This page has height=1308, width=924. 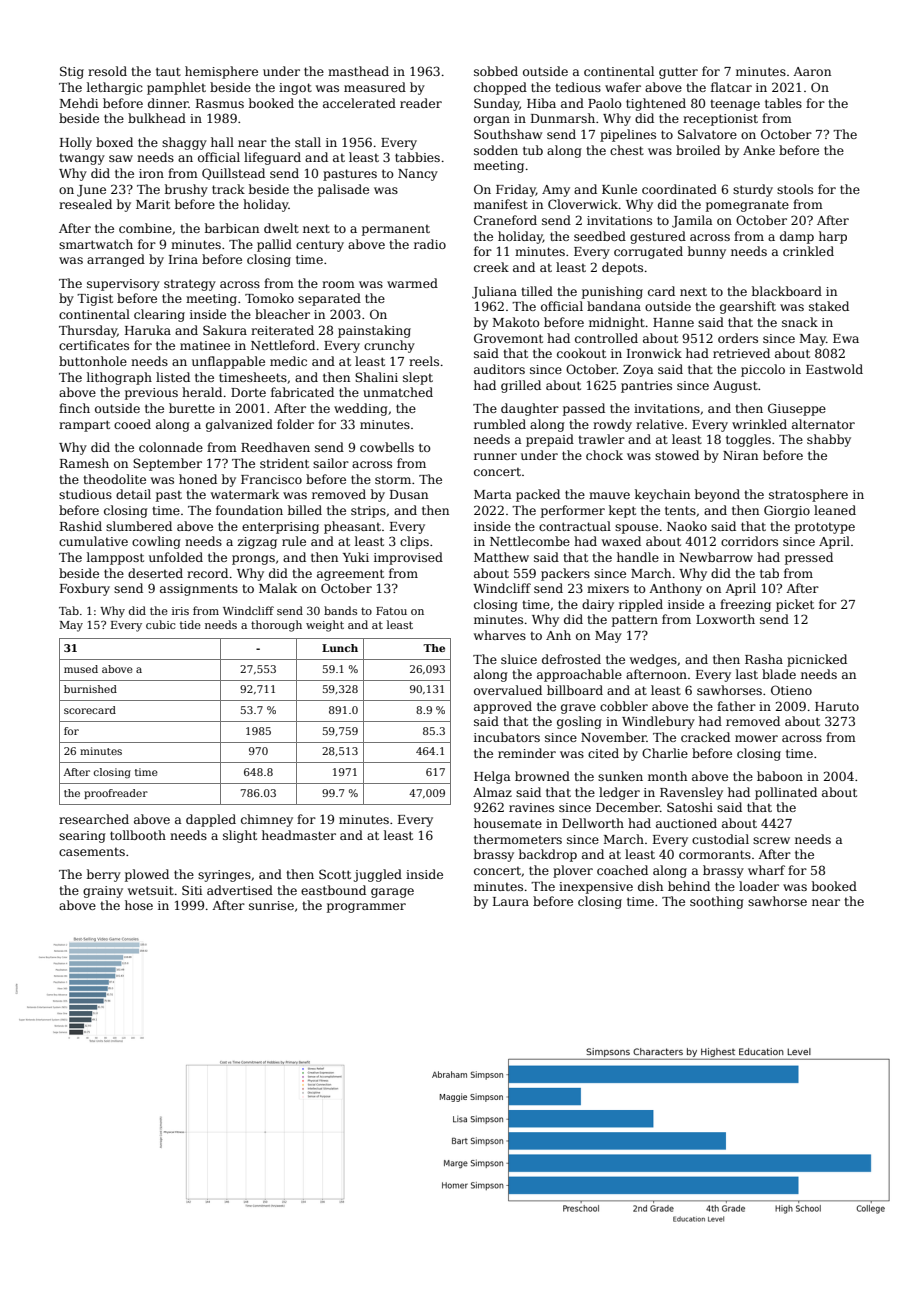 I want to click on sailor, so click(x=331, y=463).
